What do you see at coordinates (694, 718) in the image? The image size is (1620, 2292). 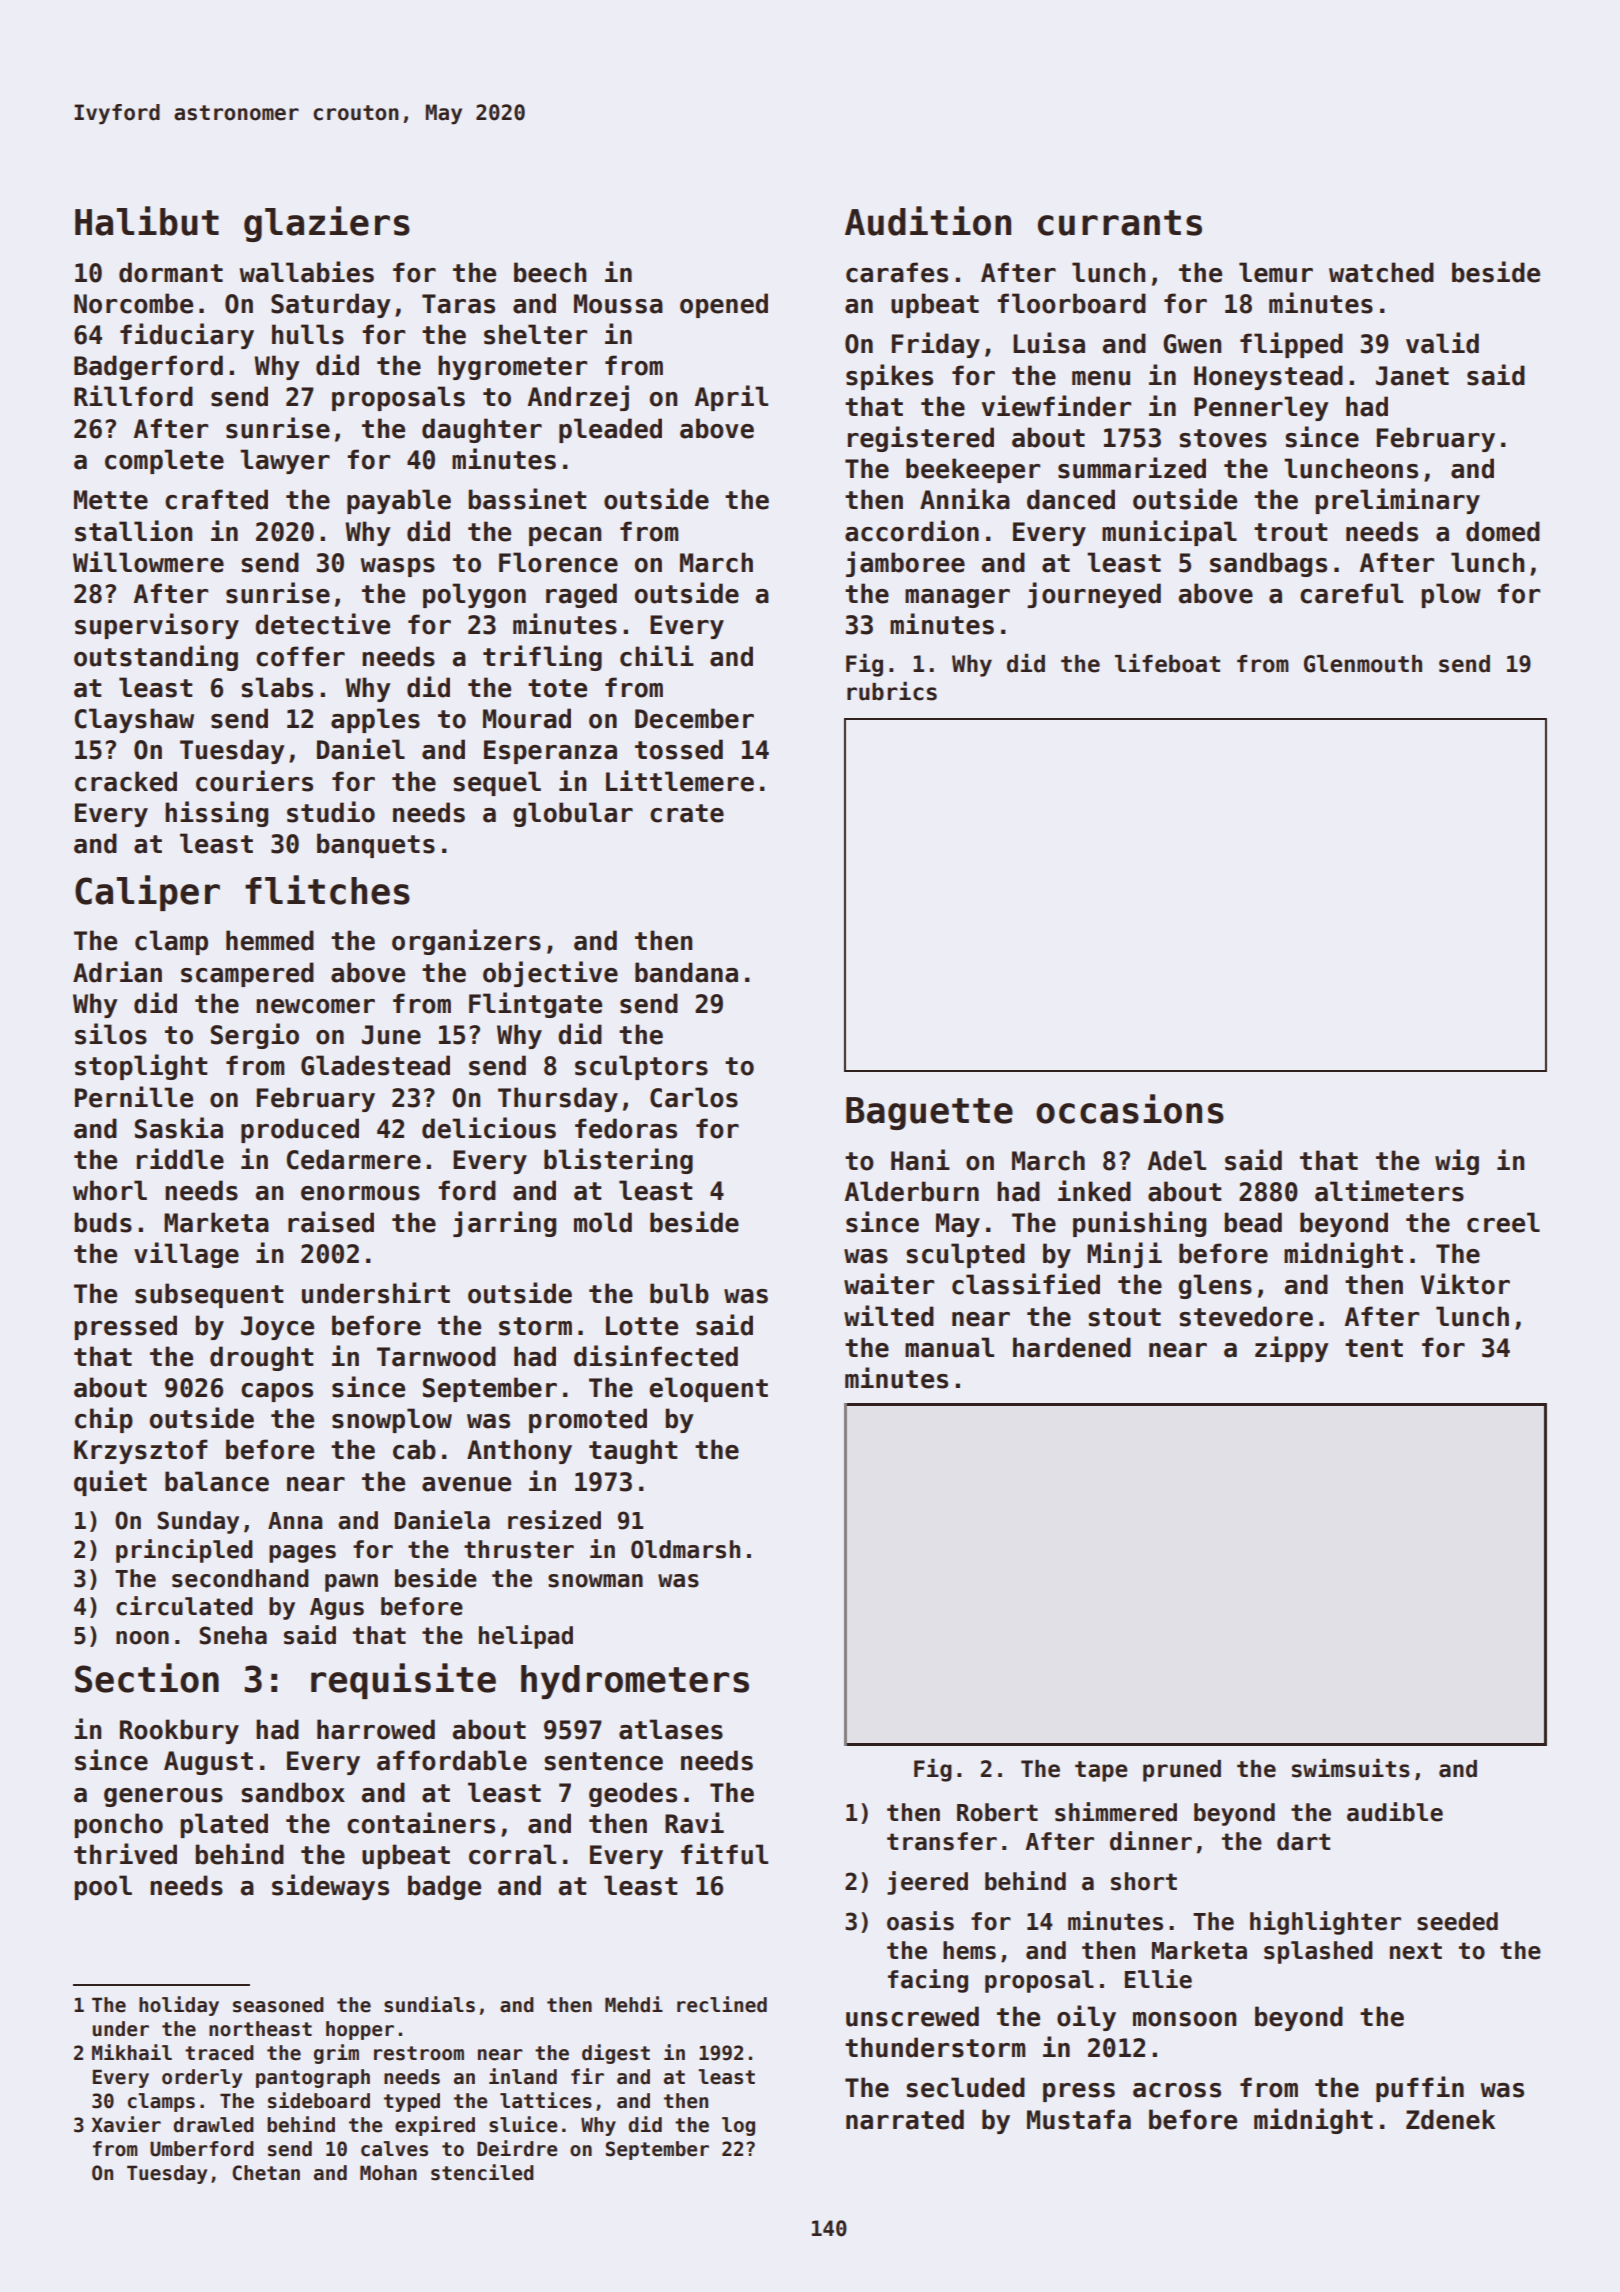 I see `December` at bounding box center [694, 718].
